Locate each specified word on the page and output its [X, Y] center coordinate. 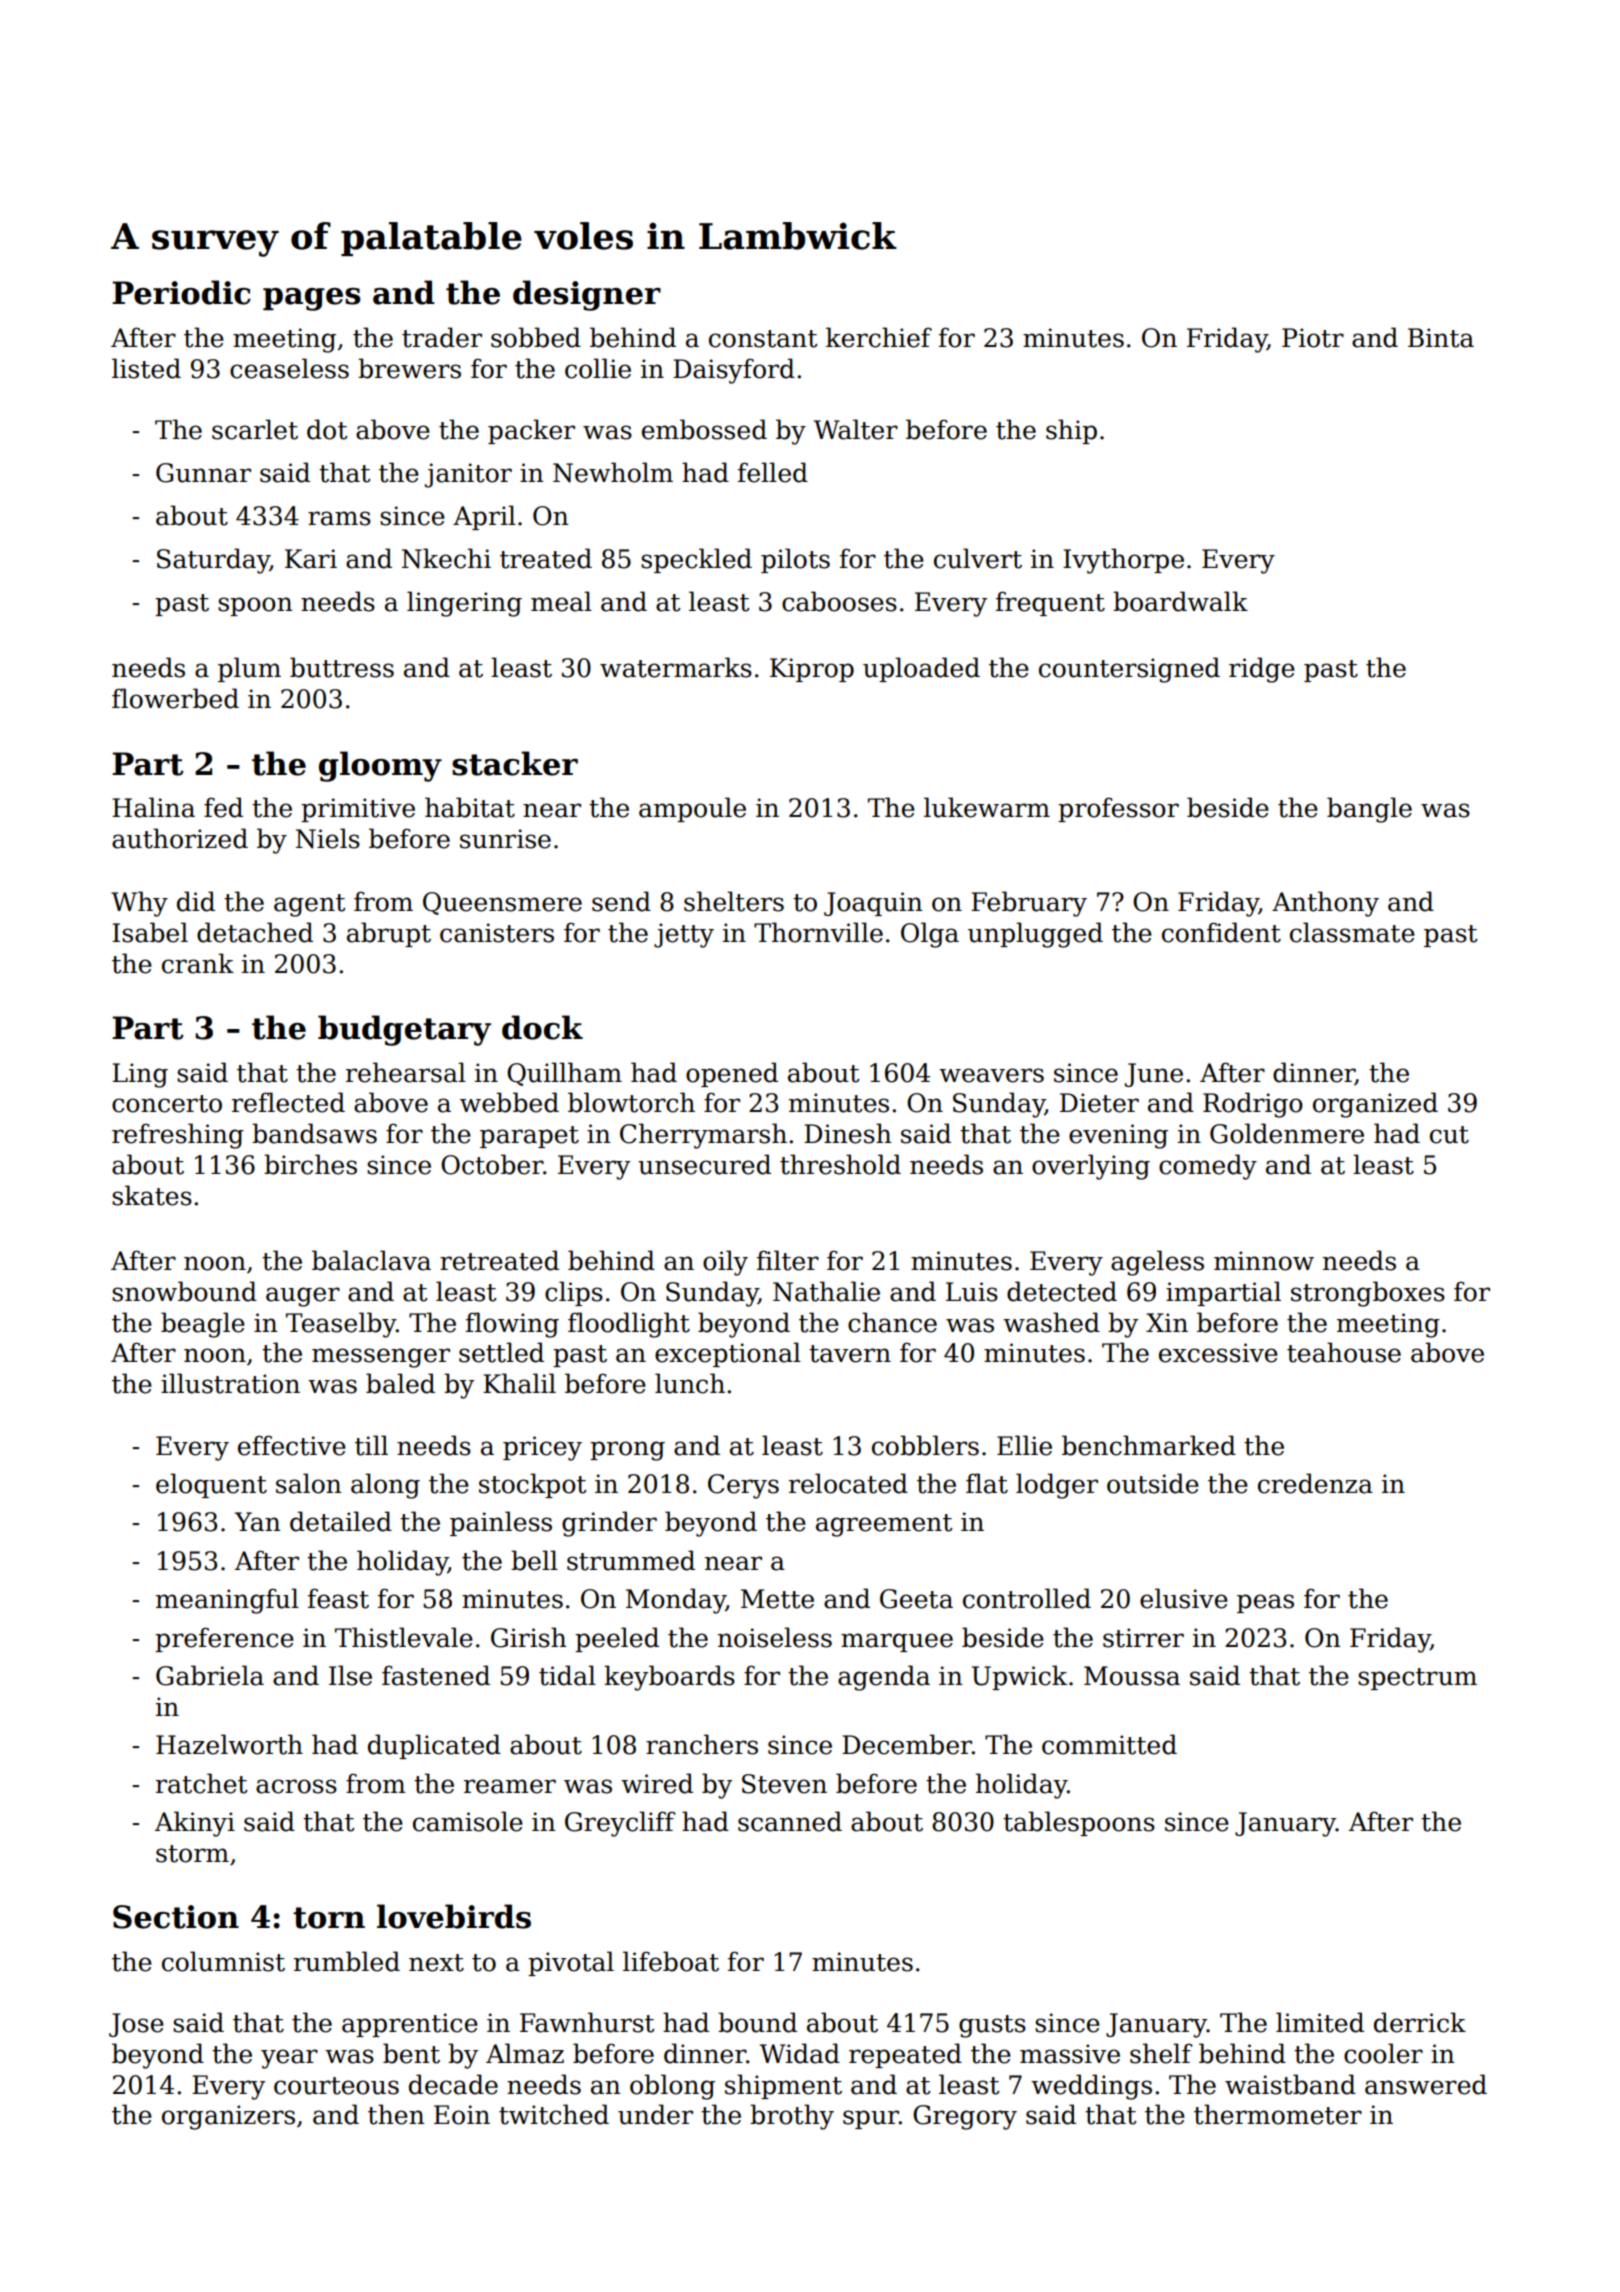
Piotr [1313, 338]
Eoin [462, 2115]
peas [1265, 1603]
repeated [905, 2055]
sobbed [536, 337]
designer [587, 295]
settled [501, 1352]
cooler [1383, 2053]
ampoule [692, 809]
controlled [1027, 1598]
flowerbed [175, 698]
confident [1221, 932]
